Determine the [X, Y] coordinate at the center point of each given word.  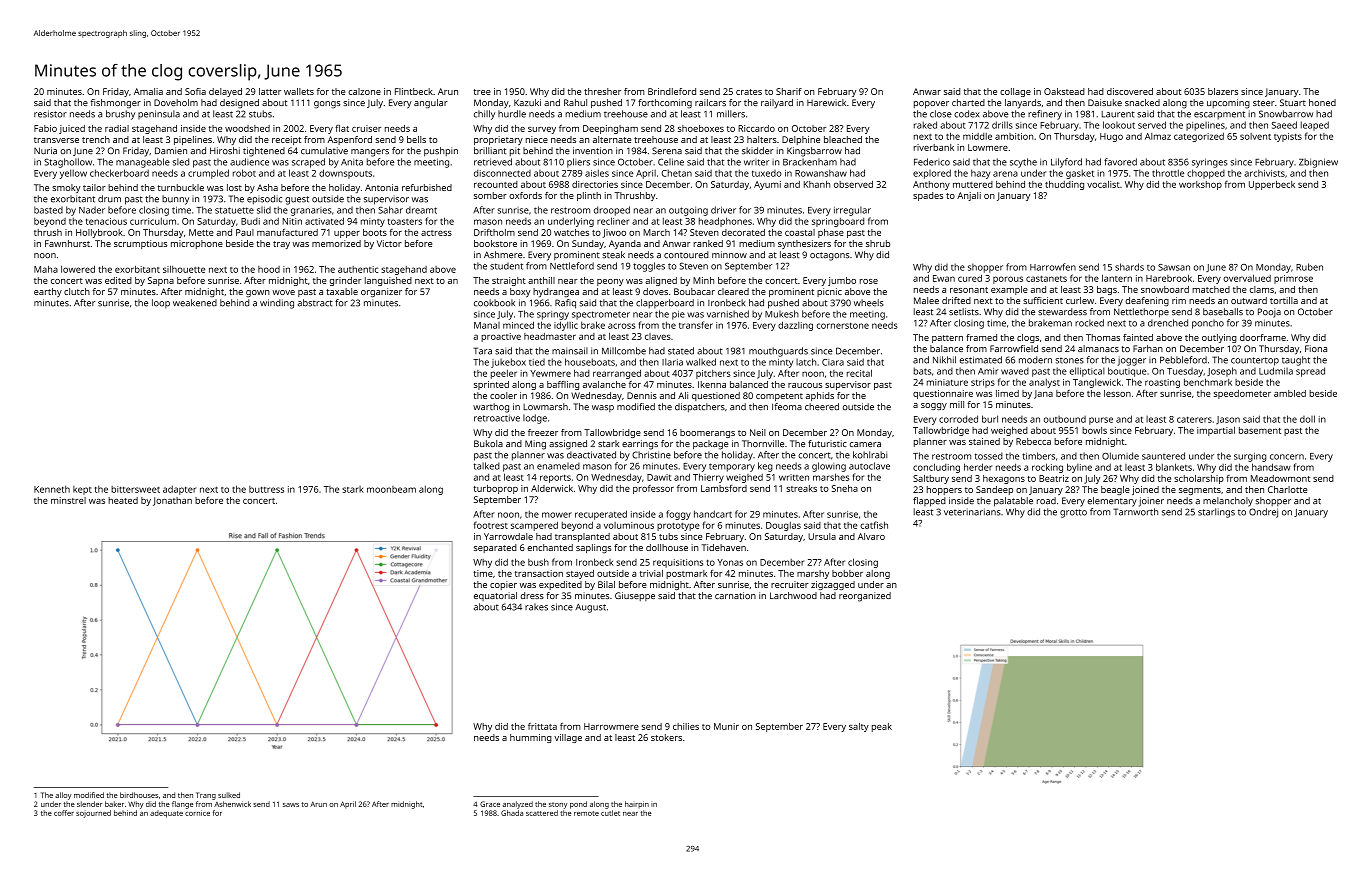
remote [586, 813]
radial [117, 128]
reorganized [865, 597]
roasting [1162, 383]
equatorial [495, 596]
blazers [1223, 91]
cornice [197, 813]
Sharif [789, 91]
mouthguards [778, 352]
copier [503, 585]
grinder [345, 281]
